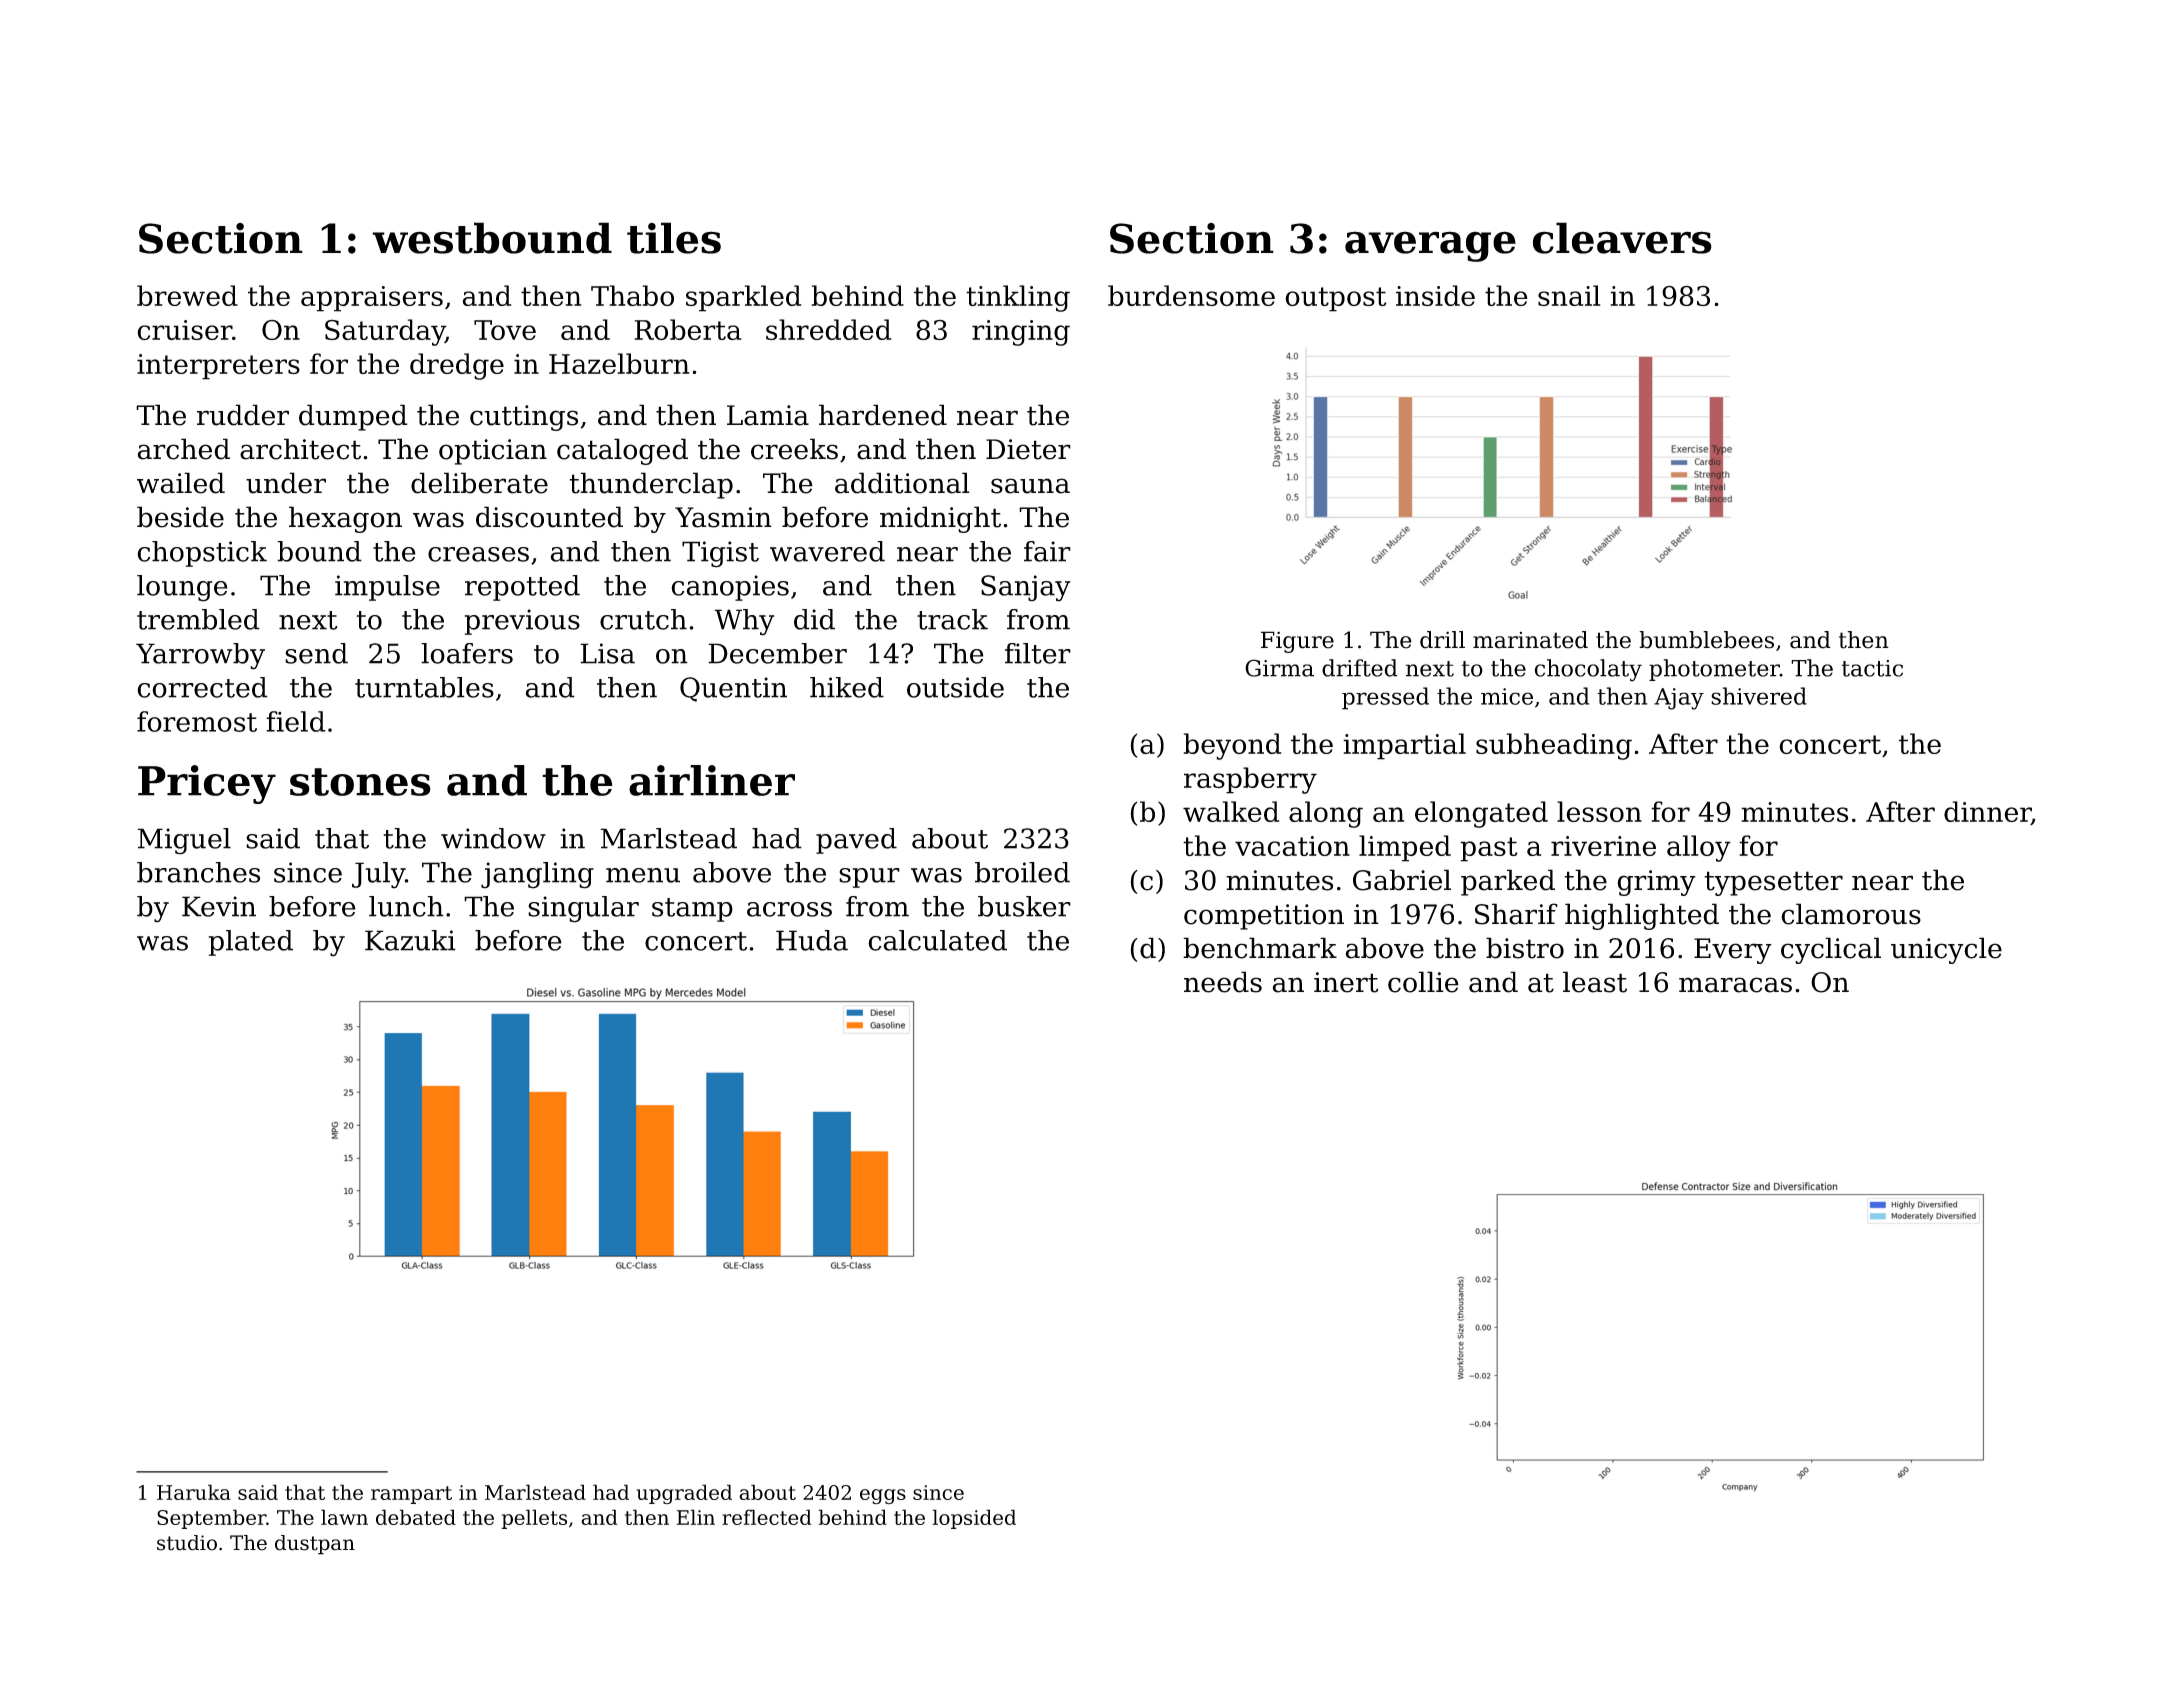  What do you see at coordinates (1404, 746) in the image?
I see `impartial` at bounding box center [1404, 746].
